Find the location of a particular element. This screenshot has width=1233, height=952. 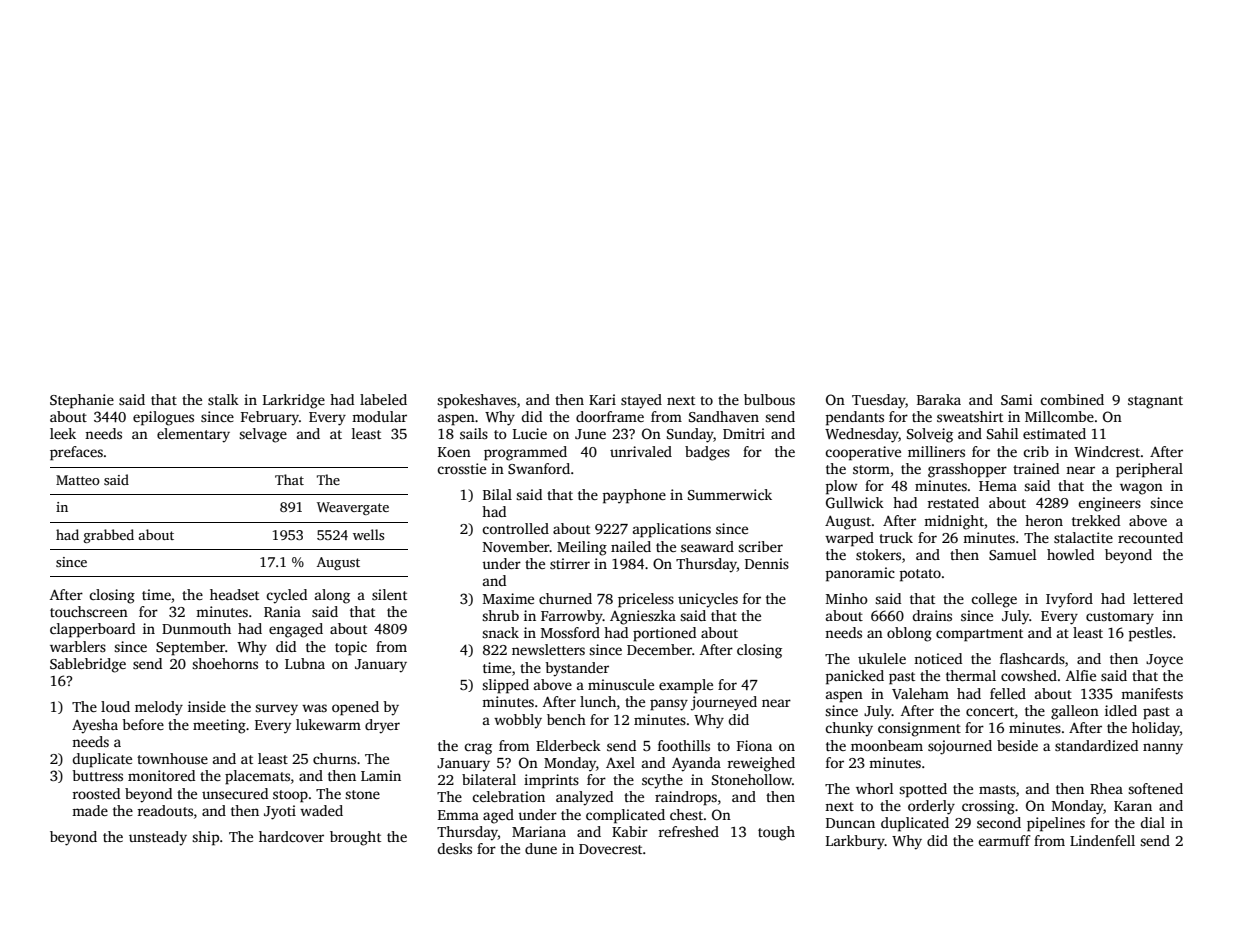

placemats is located at coordinates (257, 777).
